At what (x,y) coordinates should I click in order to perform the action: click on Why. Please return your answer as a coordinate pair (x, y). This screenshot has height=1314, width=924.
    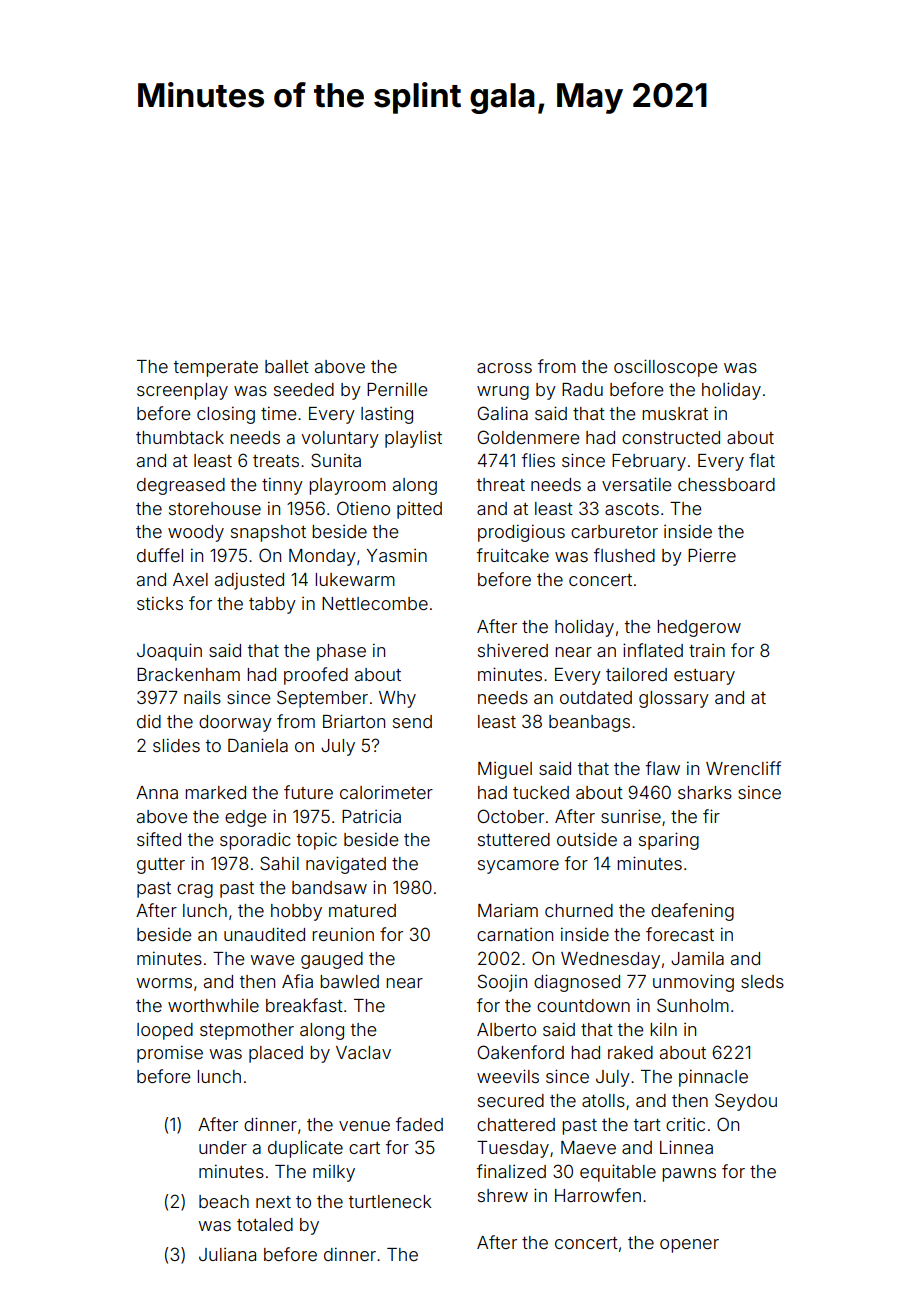
    Looking at the image, I should click on (397, 699).
